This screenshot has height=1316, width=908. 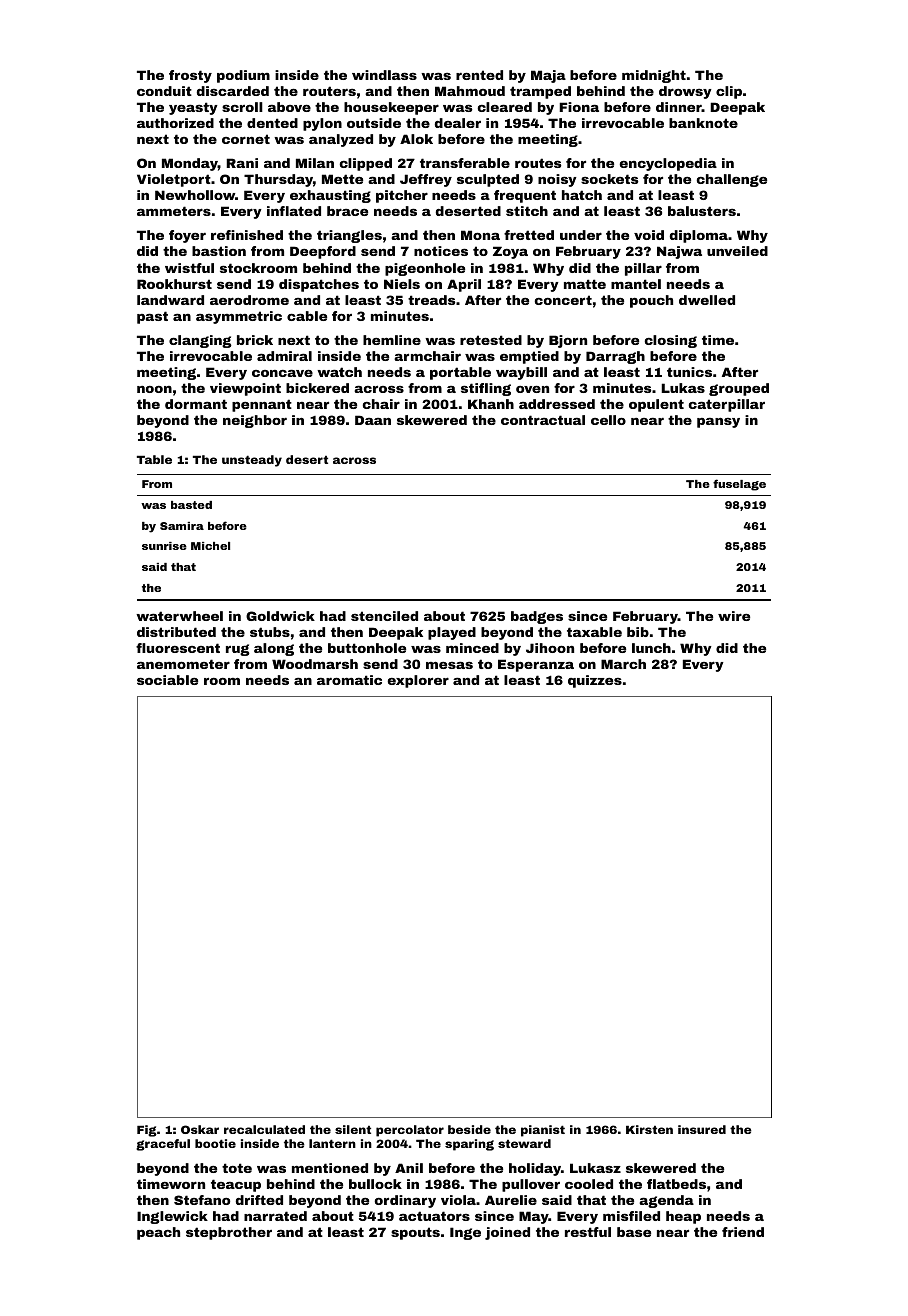 I want to click on Oskar, so click(x=200, y=1129).
